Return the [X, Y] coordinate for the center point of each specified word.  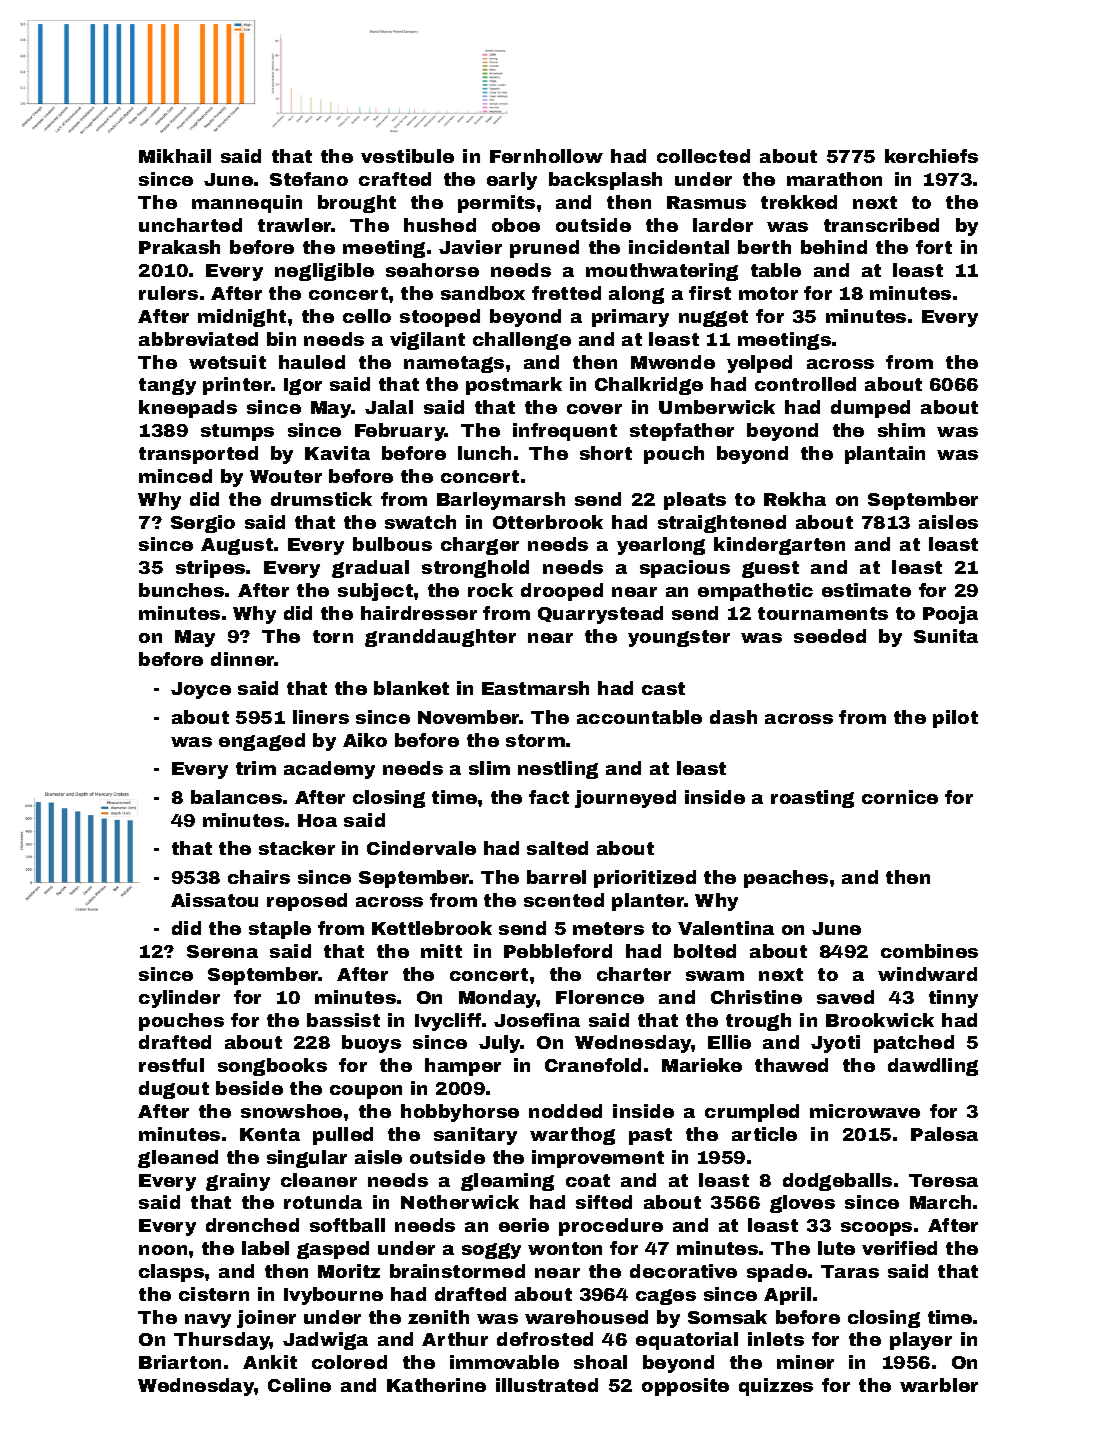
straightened [722, 524]
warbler [939, 1385]
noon [163, 1250]
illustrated [547, 1385]
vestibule [407, 156]
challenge [522, 341]
